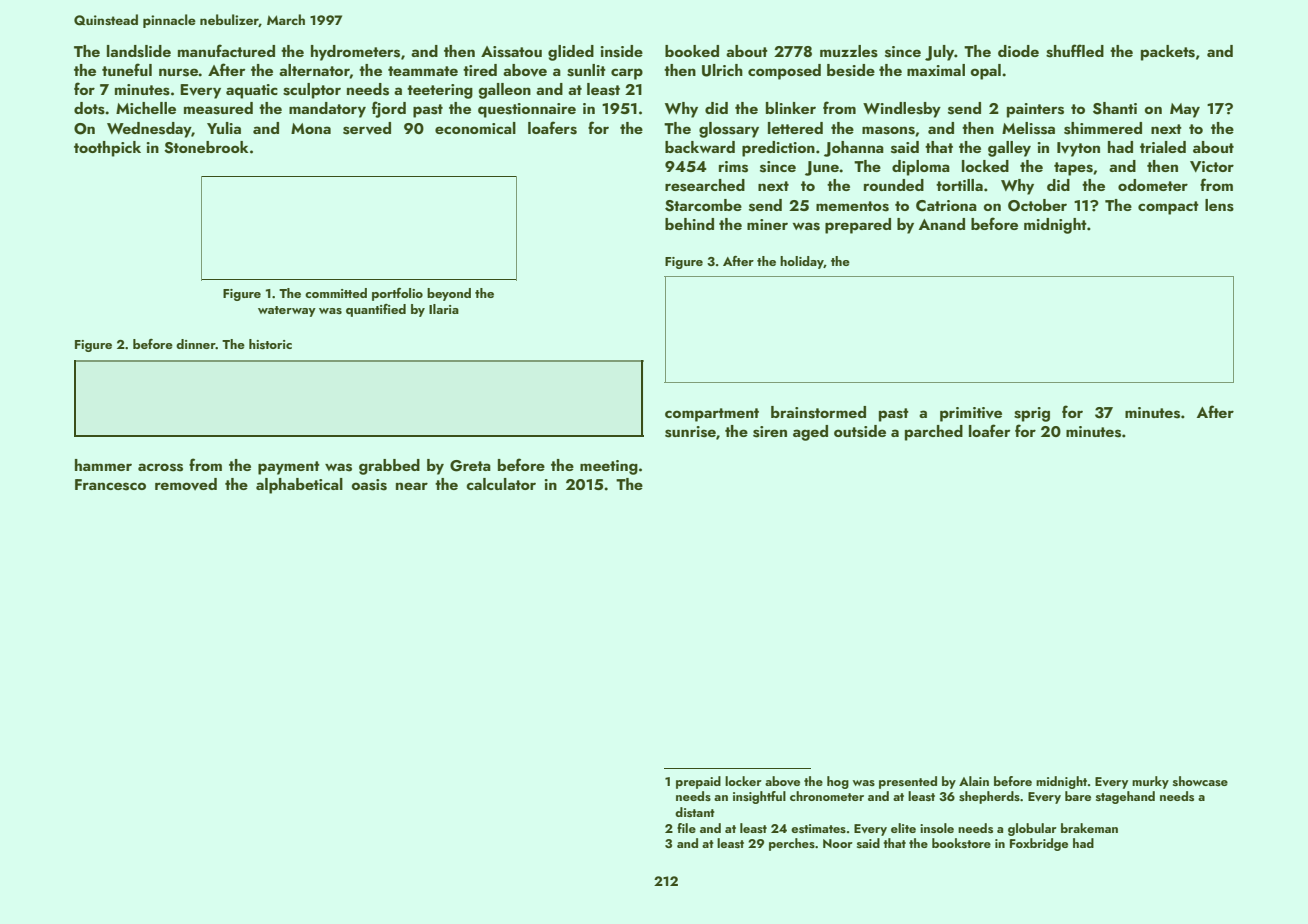 Image resolution: width=1308 pixels, height=924 pixels. I want to click on landslide, so click(139, 51).
